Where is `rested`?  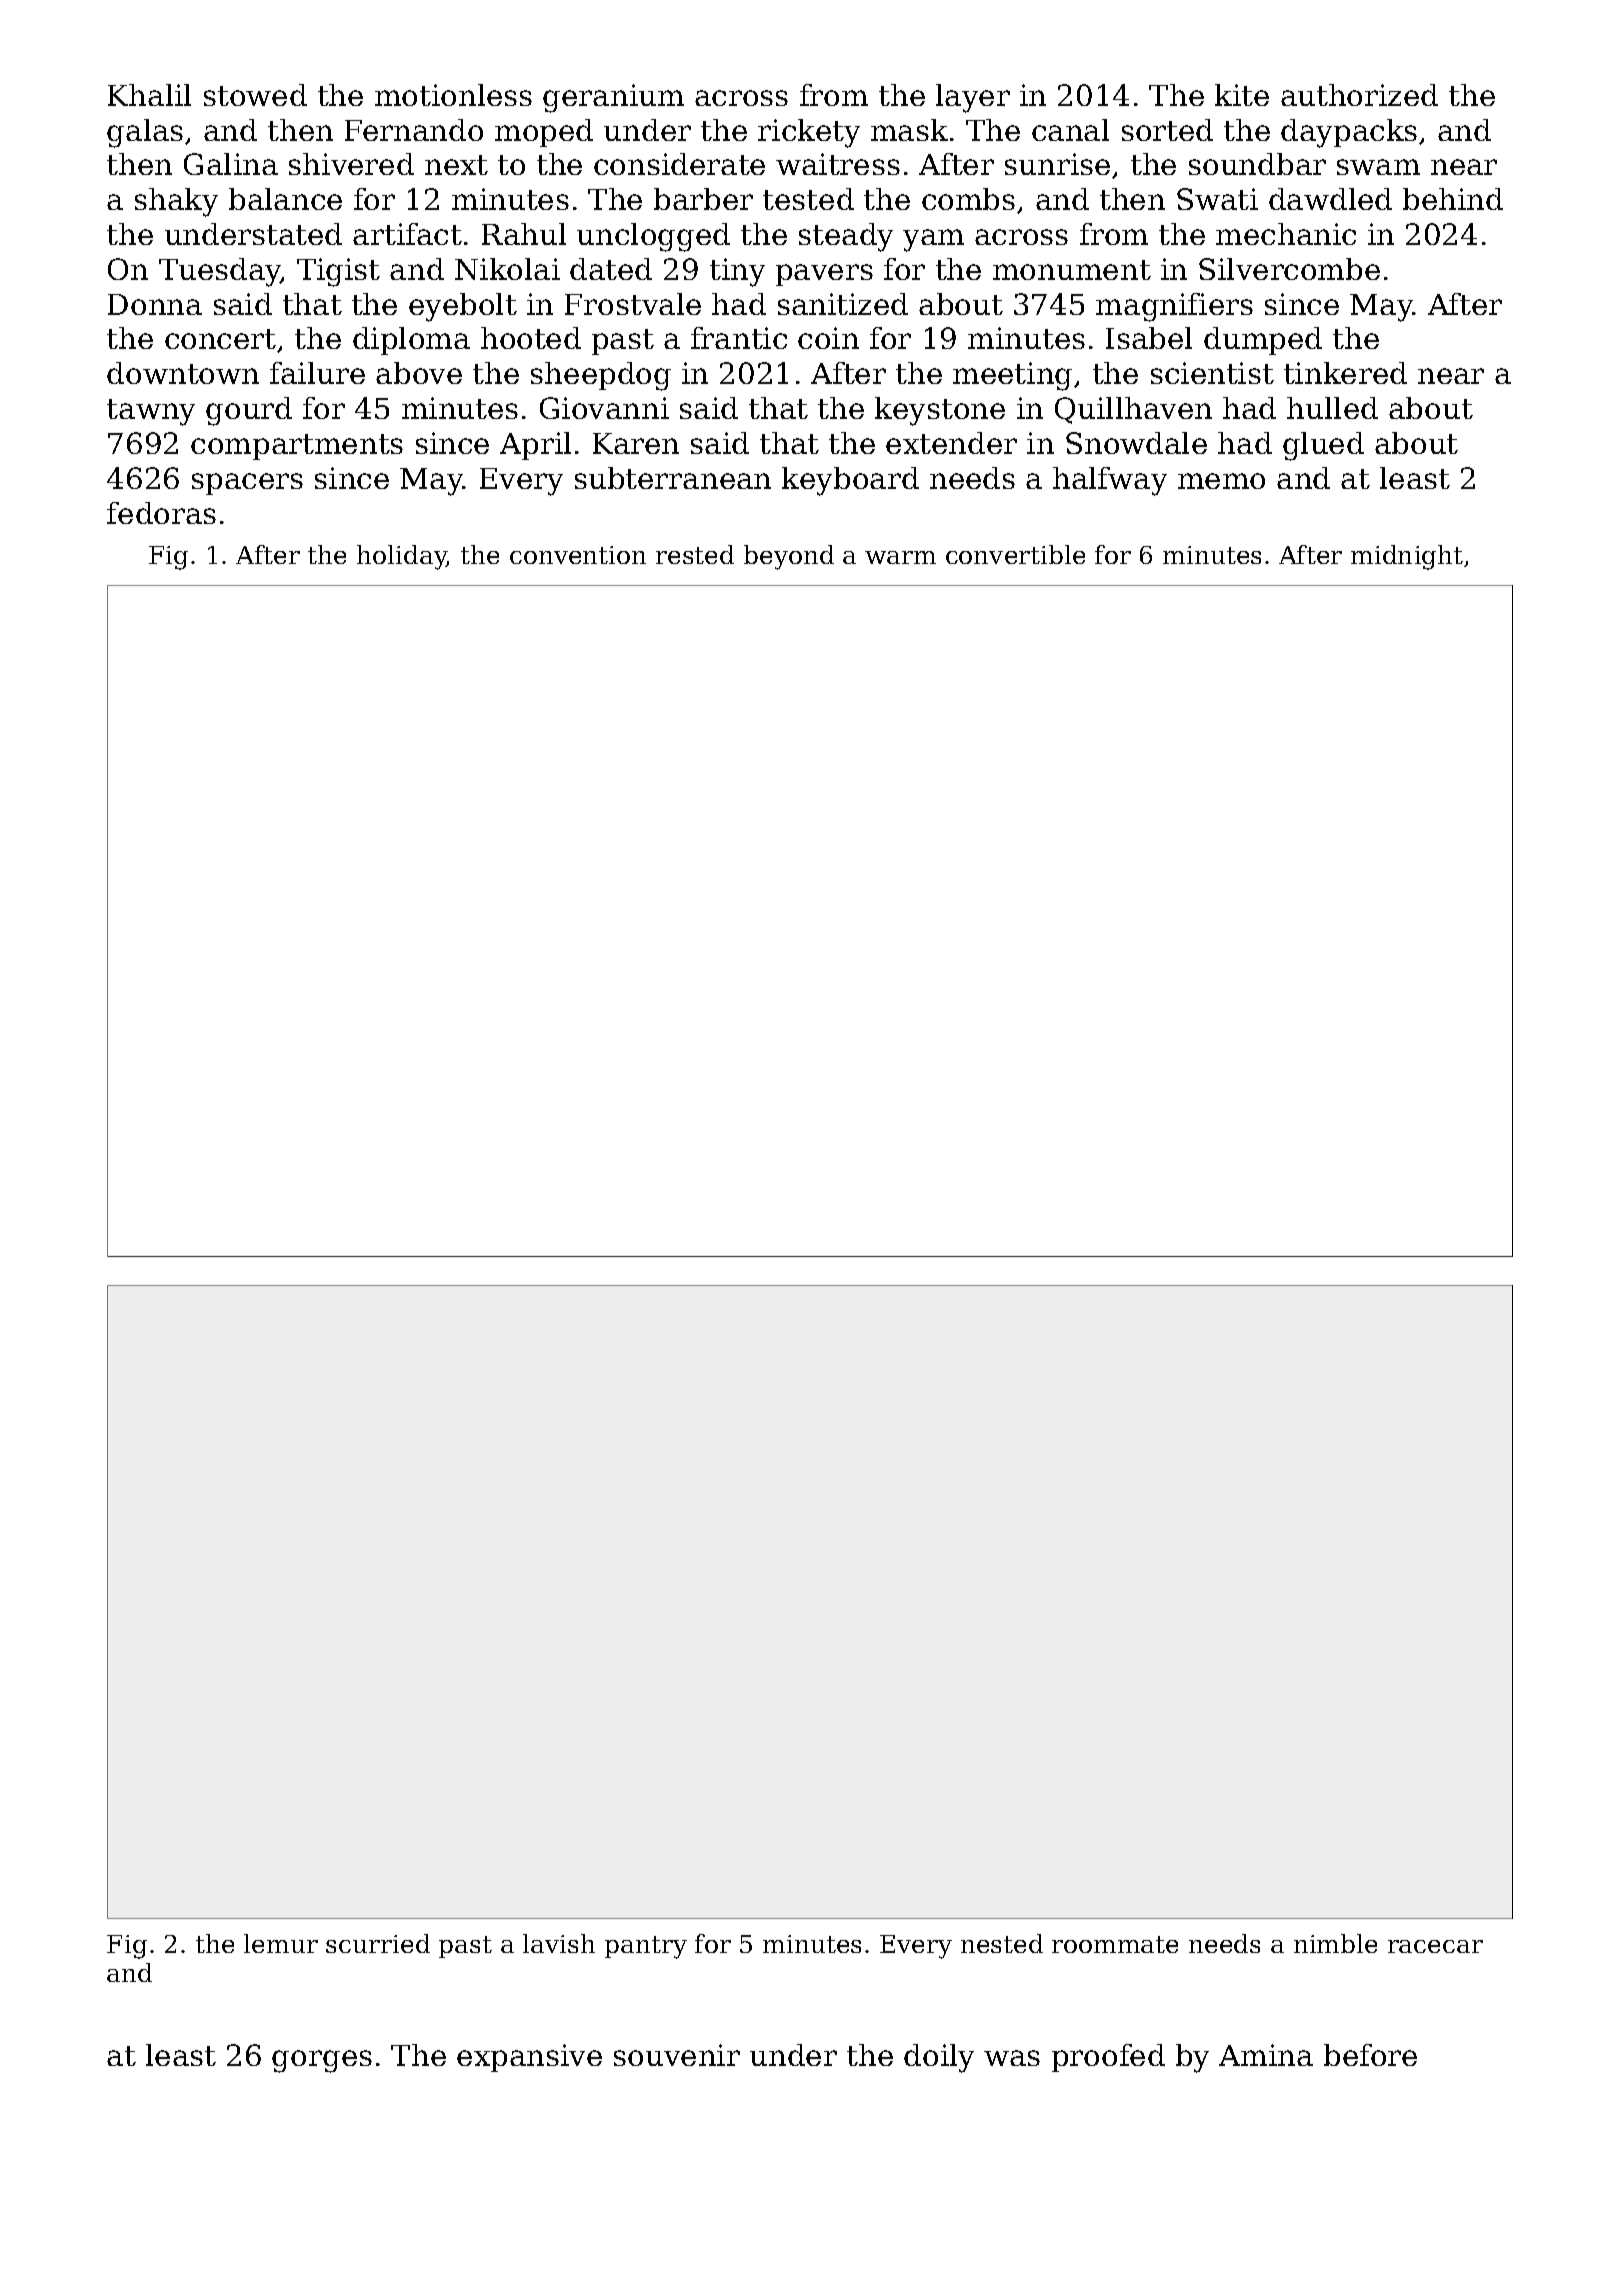 rested is located at coordinates (695, 554).
